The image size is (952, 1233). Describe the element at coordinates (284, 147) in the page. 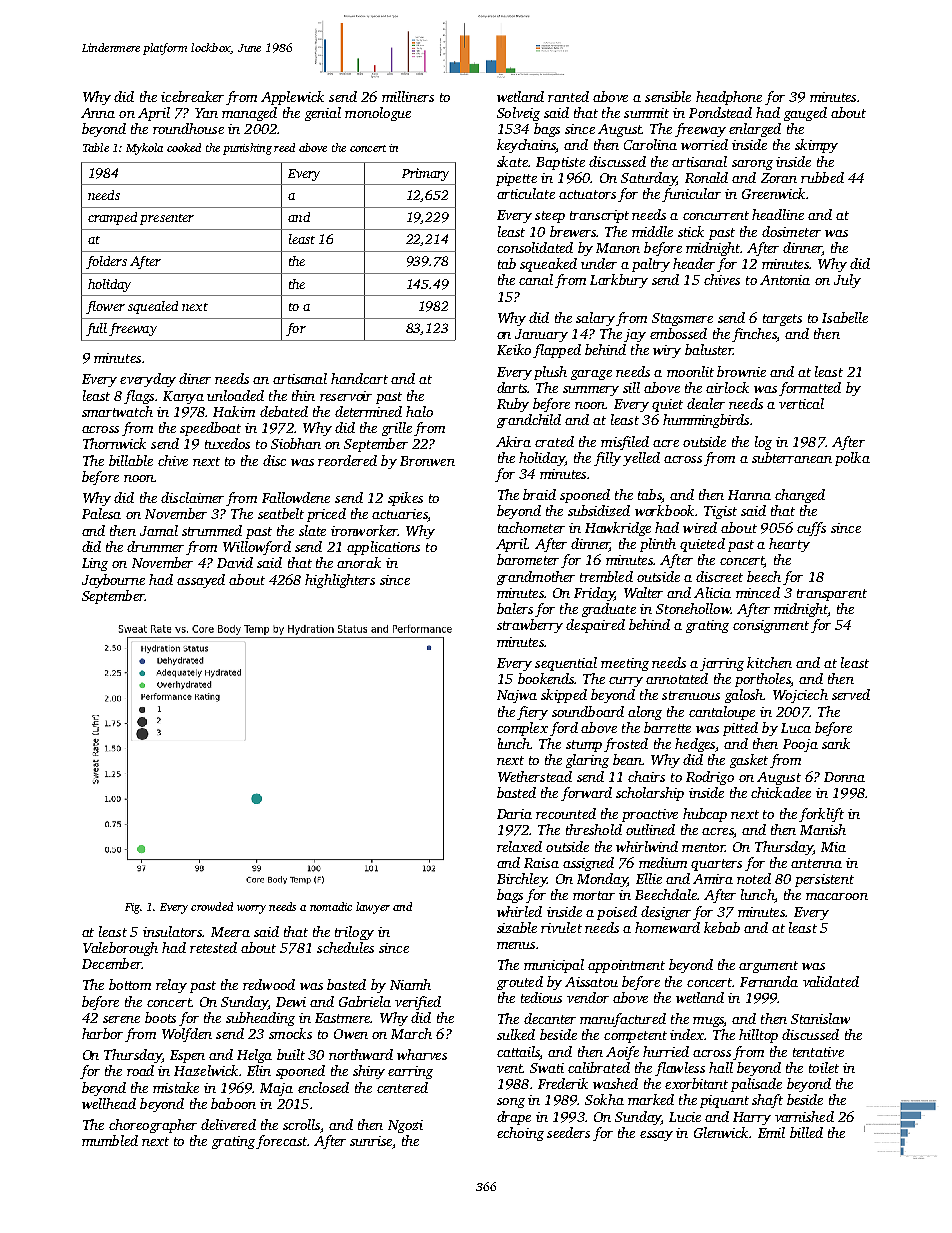

I see `reed` at that location.
